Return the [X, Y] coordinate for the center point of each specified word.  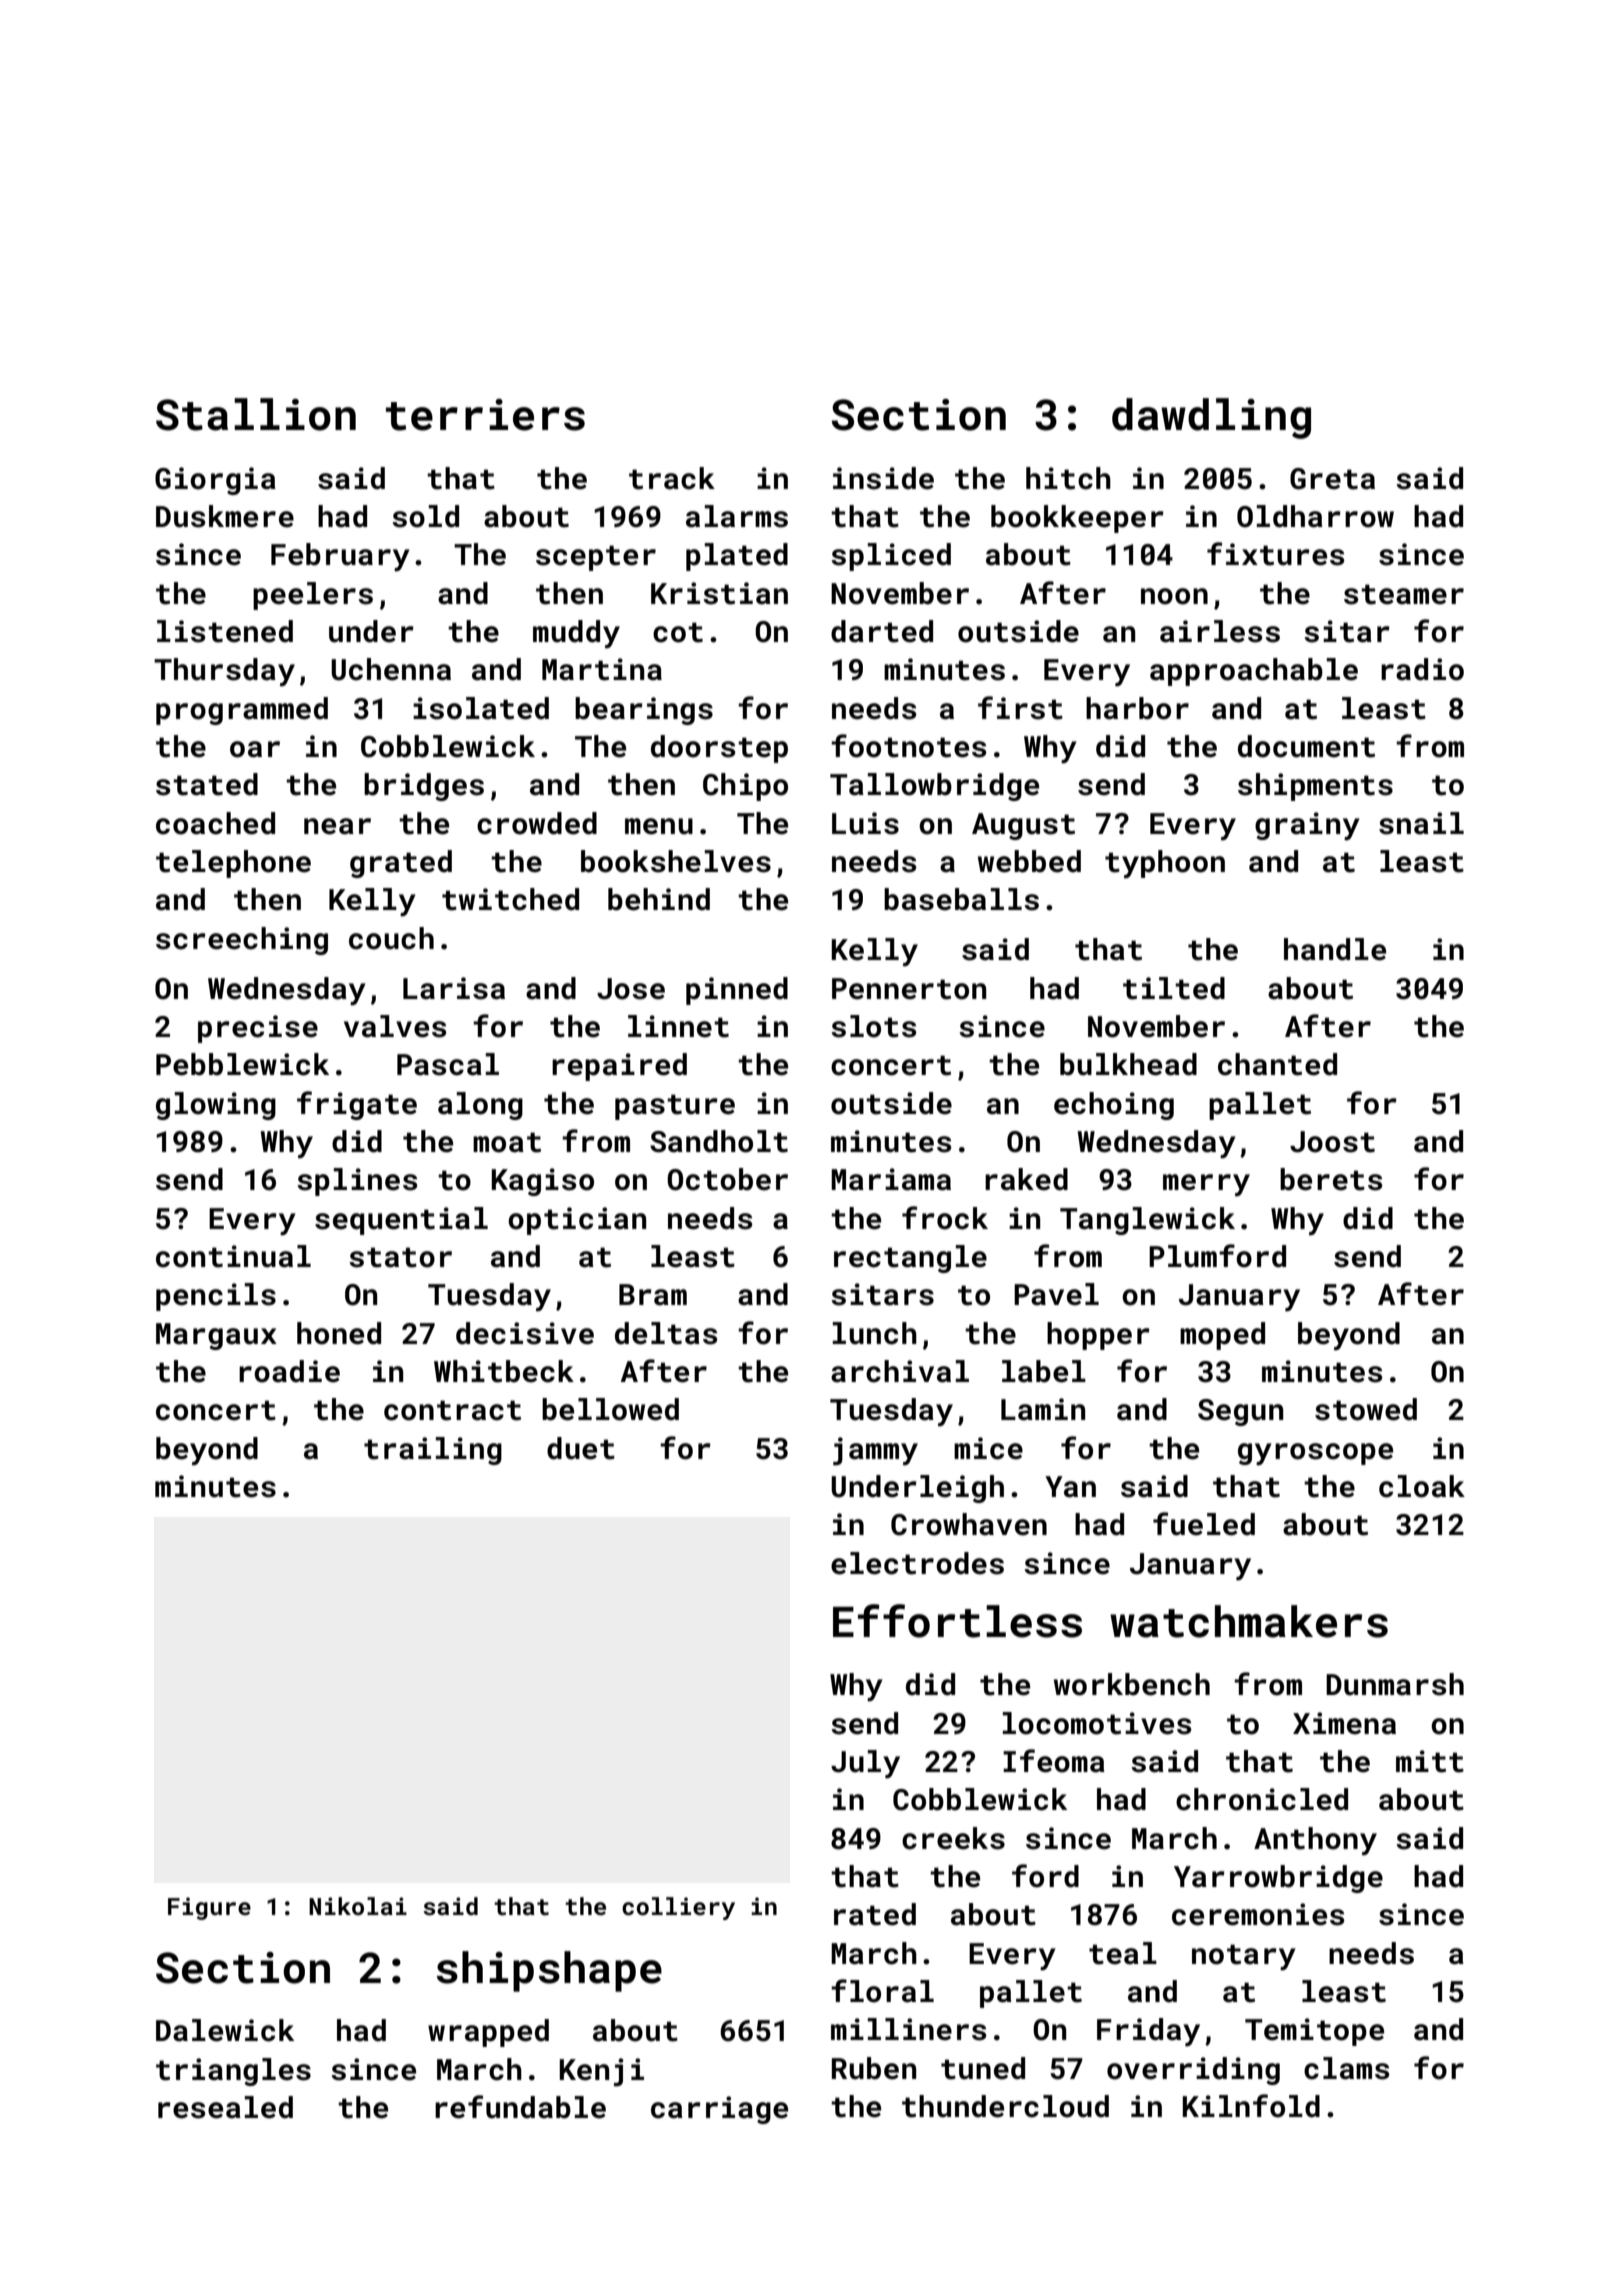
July [865, 1764]
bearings [644, 711]
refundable [520, 2107]
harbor [1137, 708]
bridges [424, 787]
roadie [289, 1371]
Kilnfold [1251, 2106]
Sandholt [719, 1141]
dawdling [1211, 418]
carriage [719, 2110]
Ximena [1344, 1723]
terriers [485, 415]
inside [883, 478]
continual [233, 1256]
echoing [1114, 1106]
